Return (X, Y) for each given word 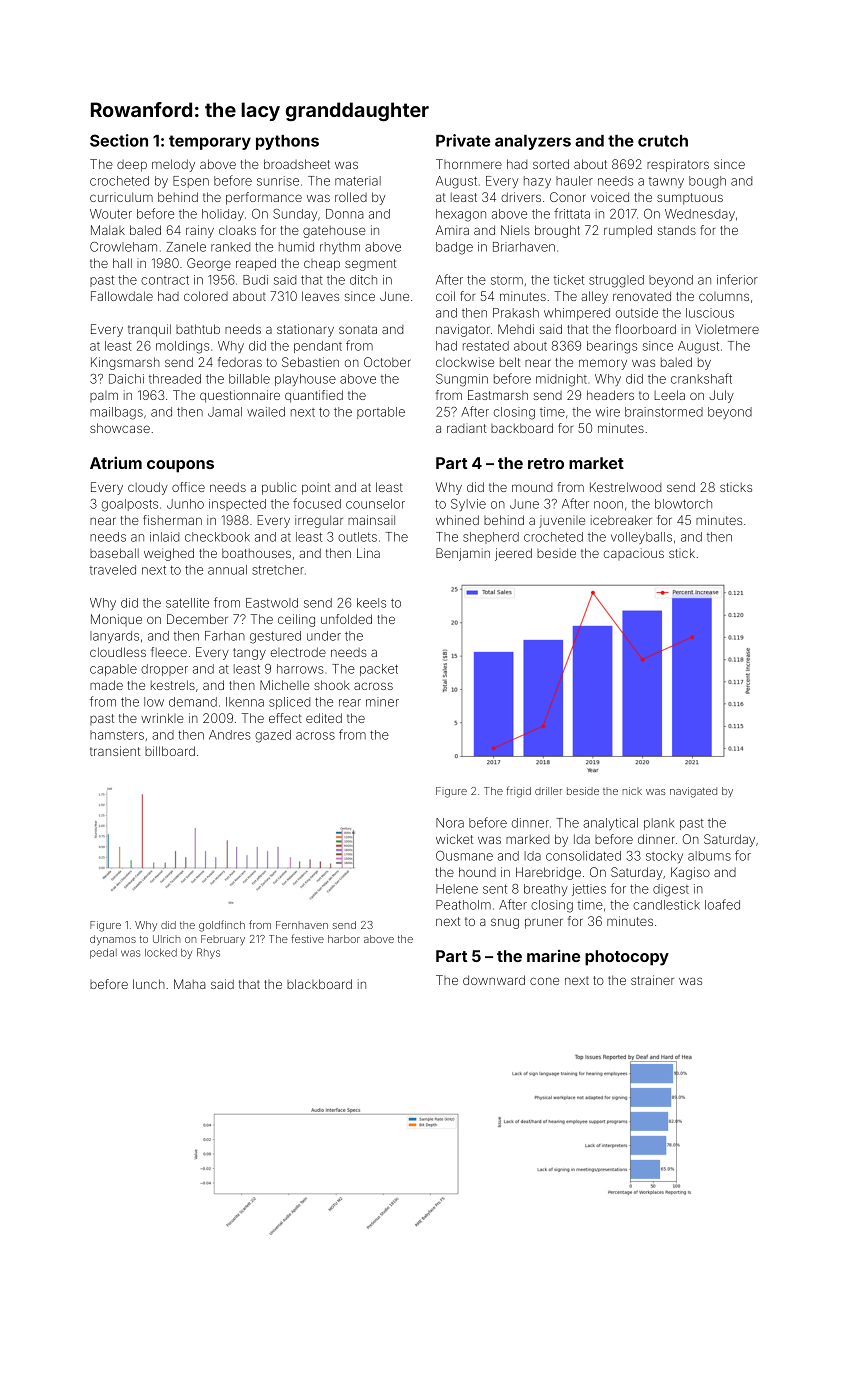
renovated (642, 296)
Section (119, 140)
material (358, 181)
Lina (368, 553)
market (596, 463)
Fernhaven (302, 925)
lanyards (114, 637)
